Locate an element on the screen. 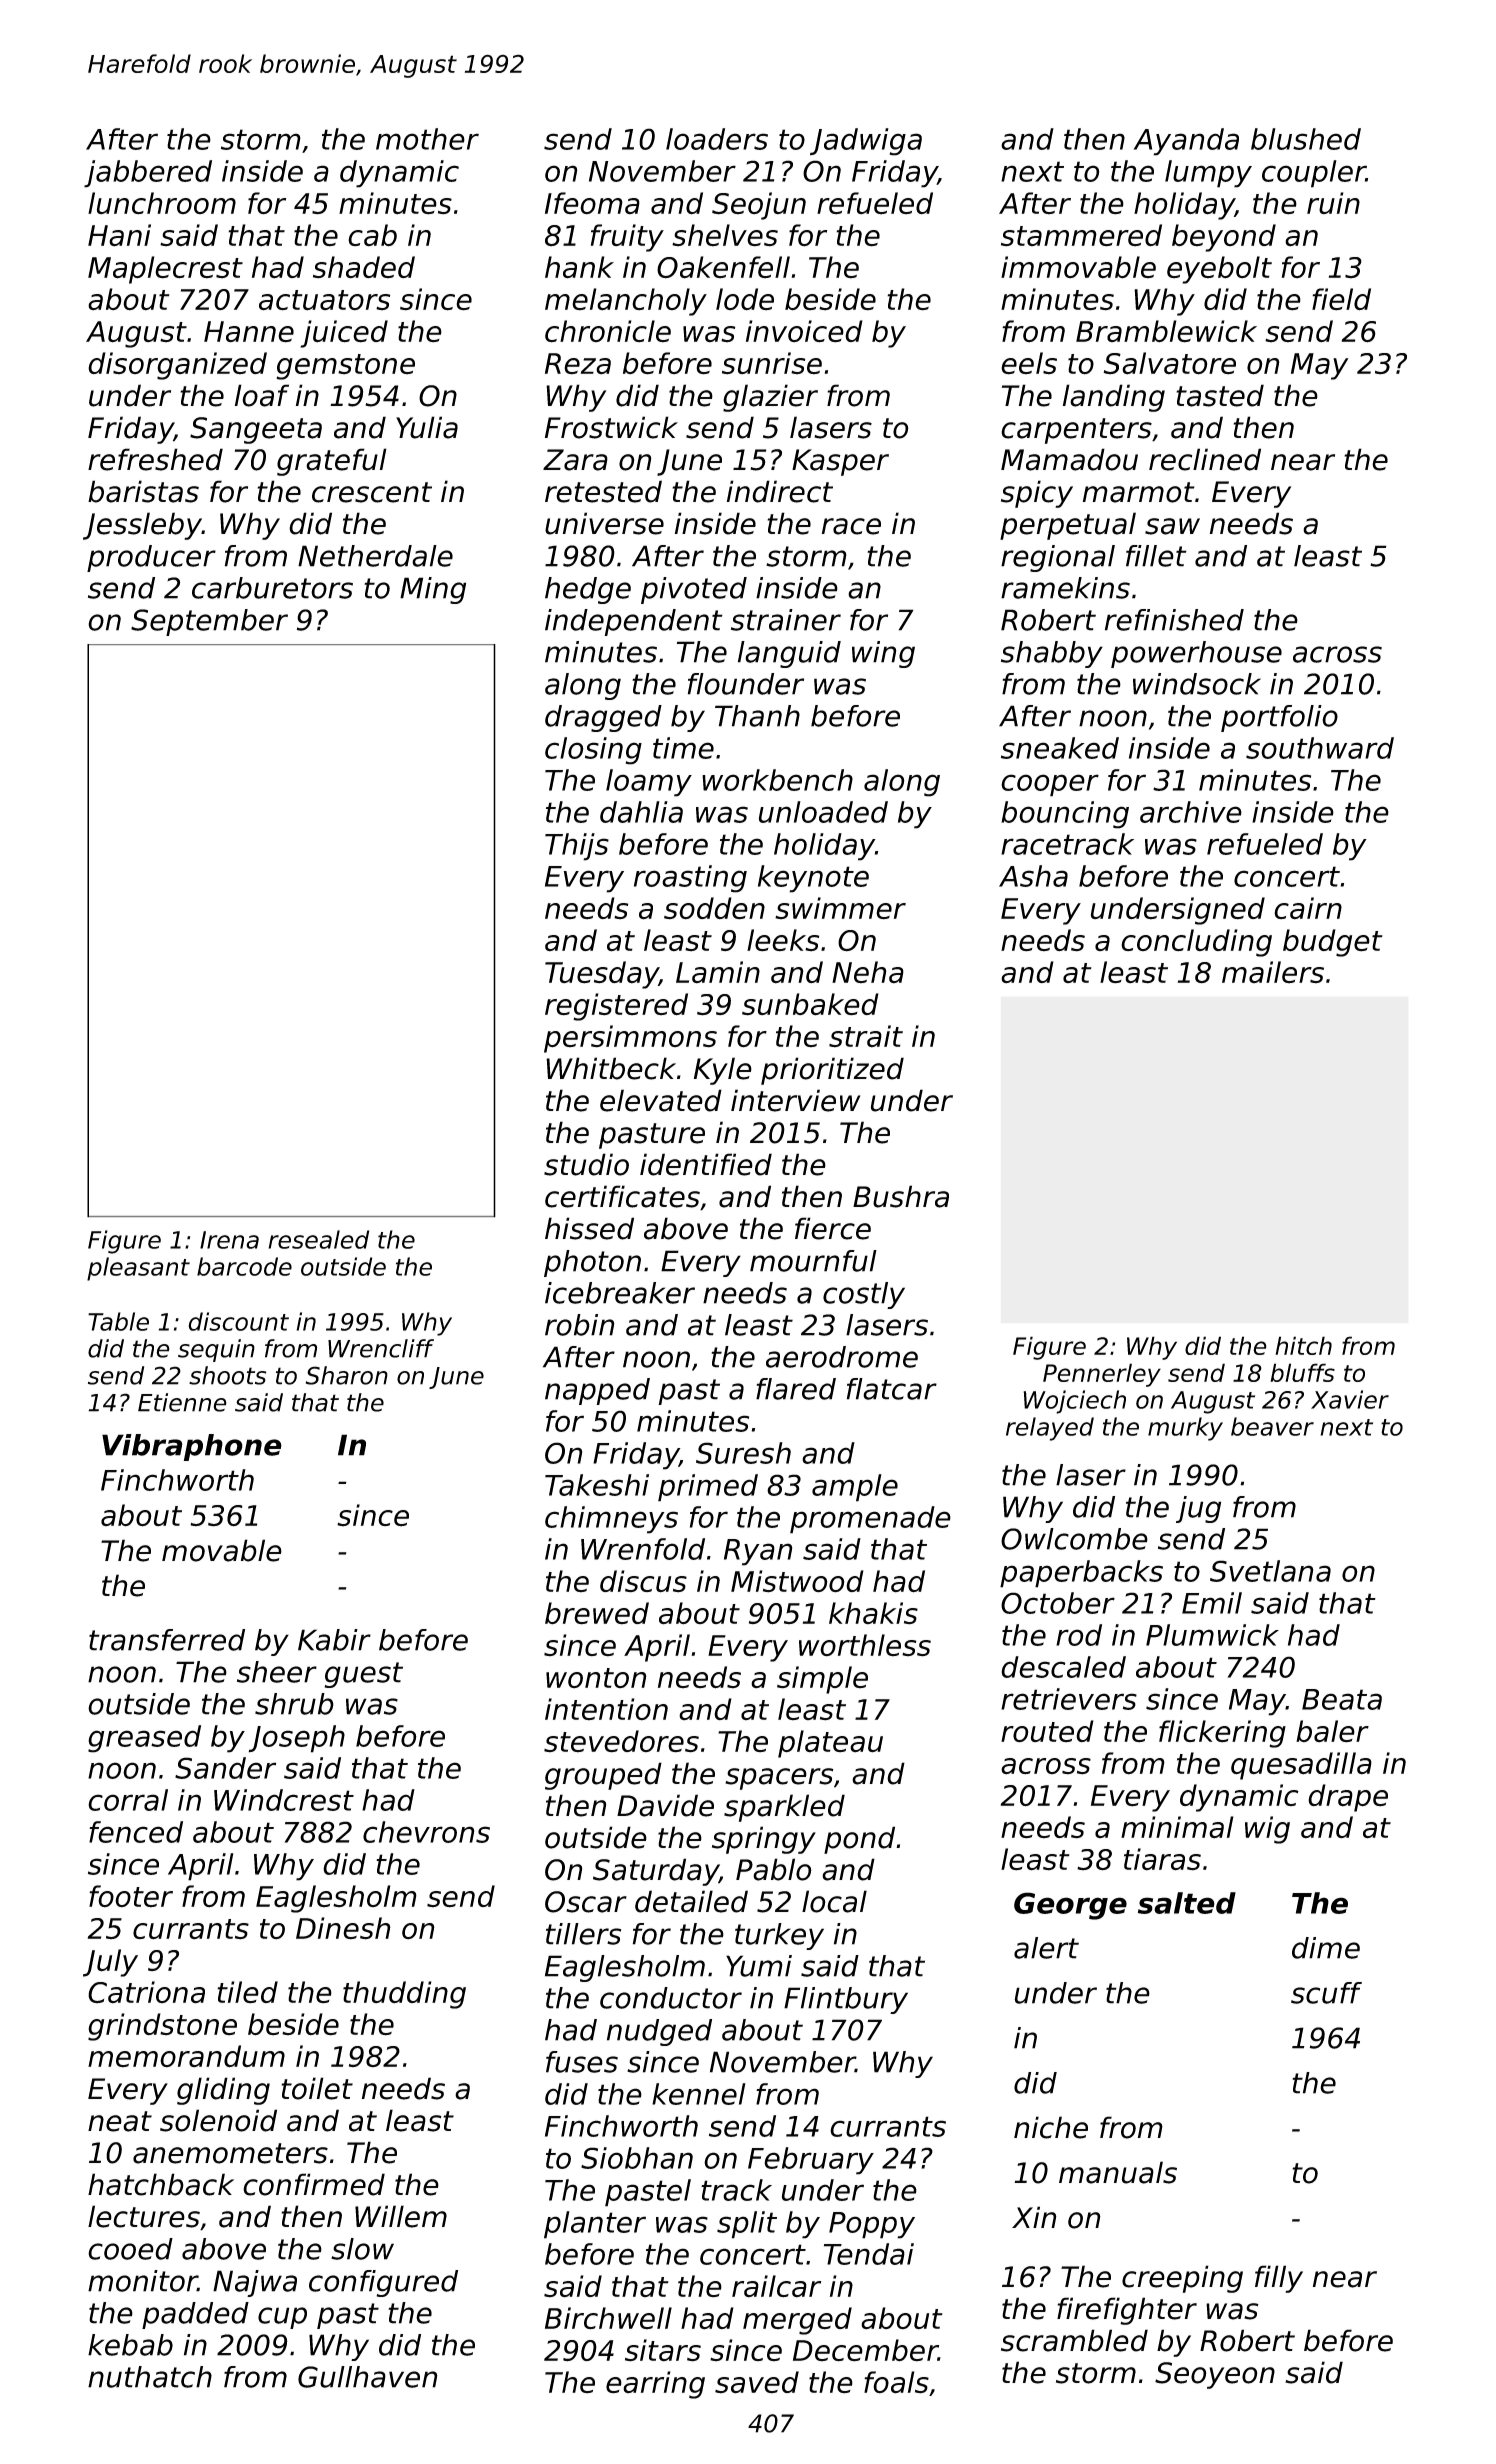 The width and height of the screenshot is (1496, 2464). Netherdale is located at coordinates (375, 556).
